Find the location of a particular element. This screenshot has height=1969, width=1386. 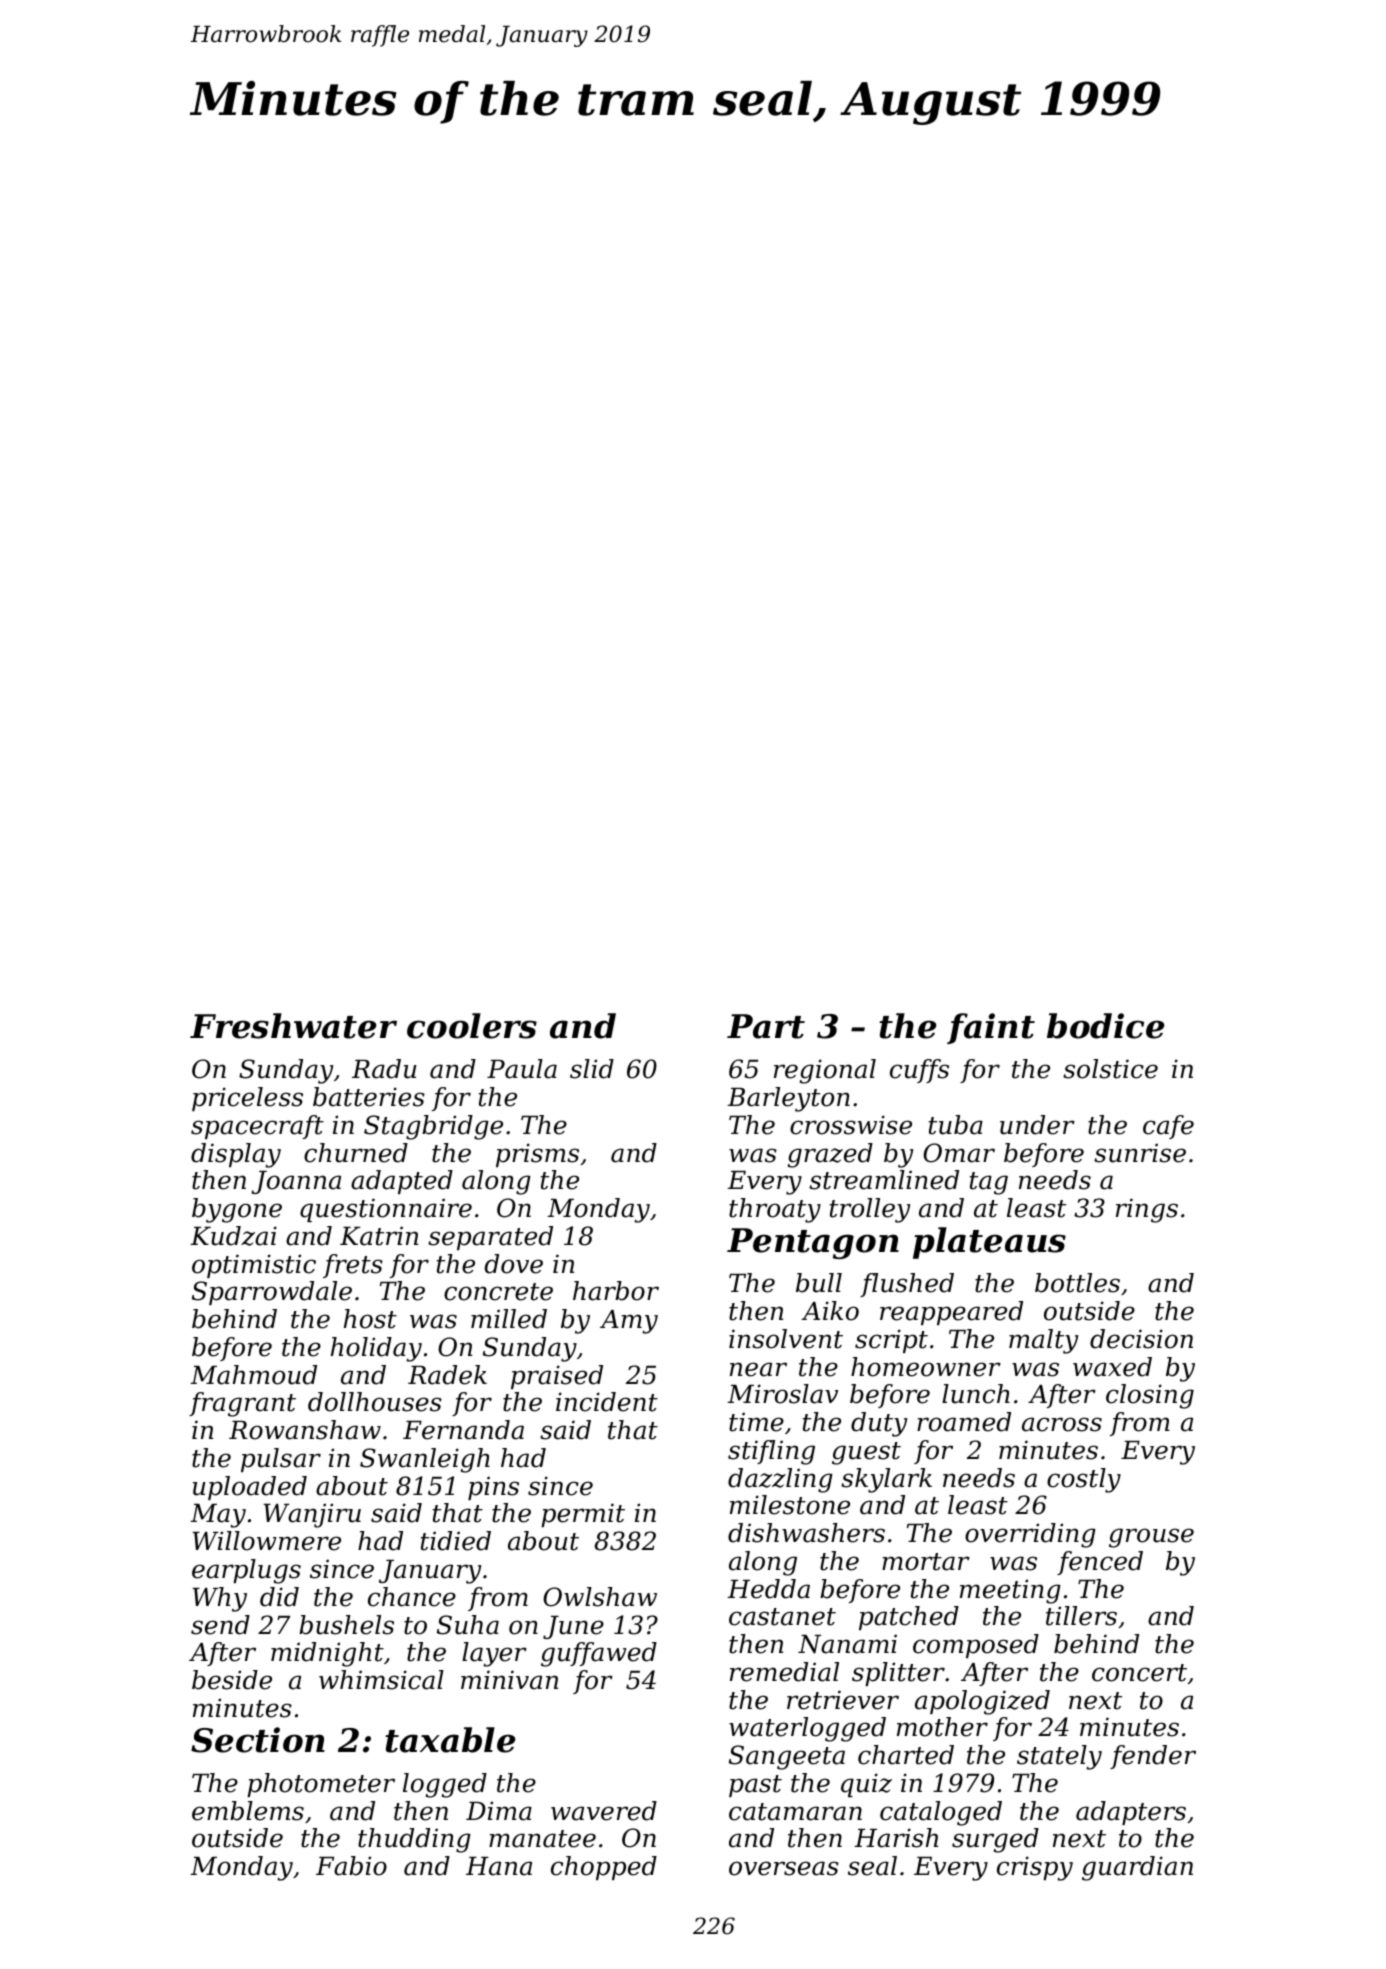

reappeared is located at coordinates (951, 1313).
